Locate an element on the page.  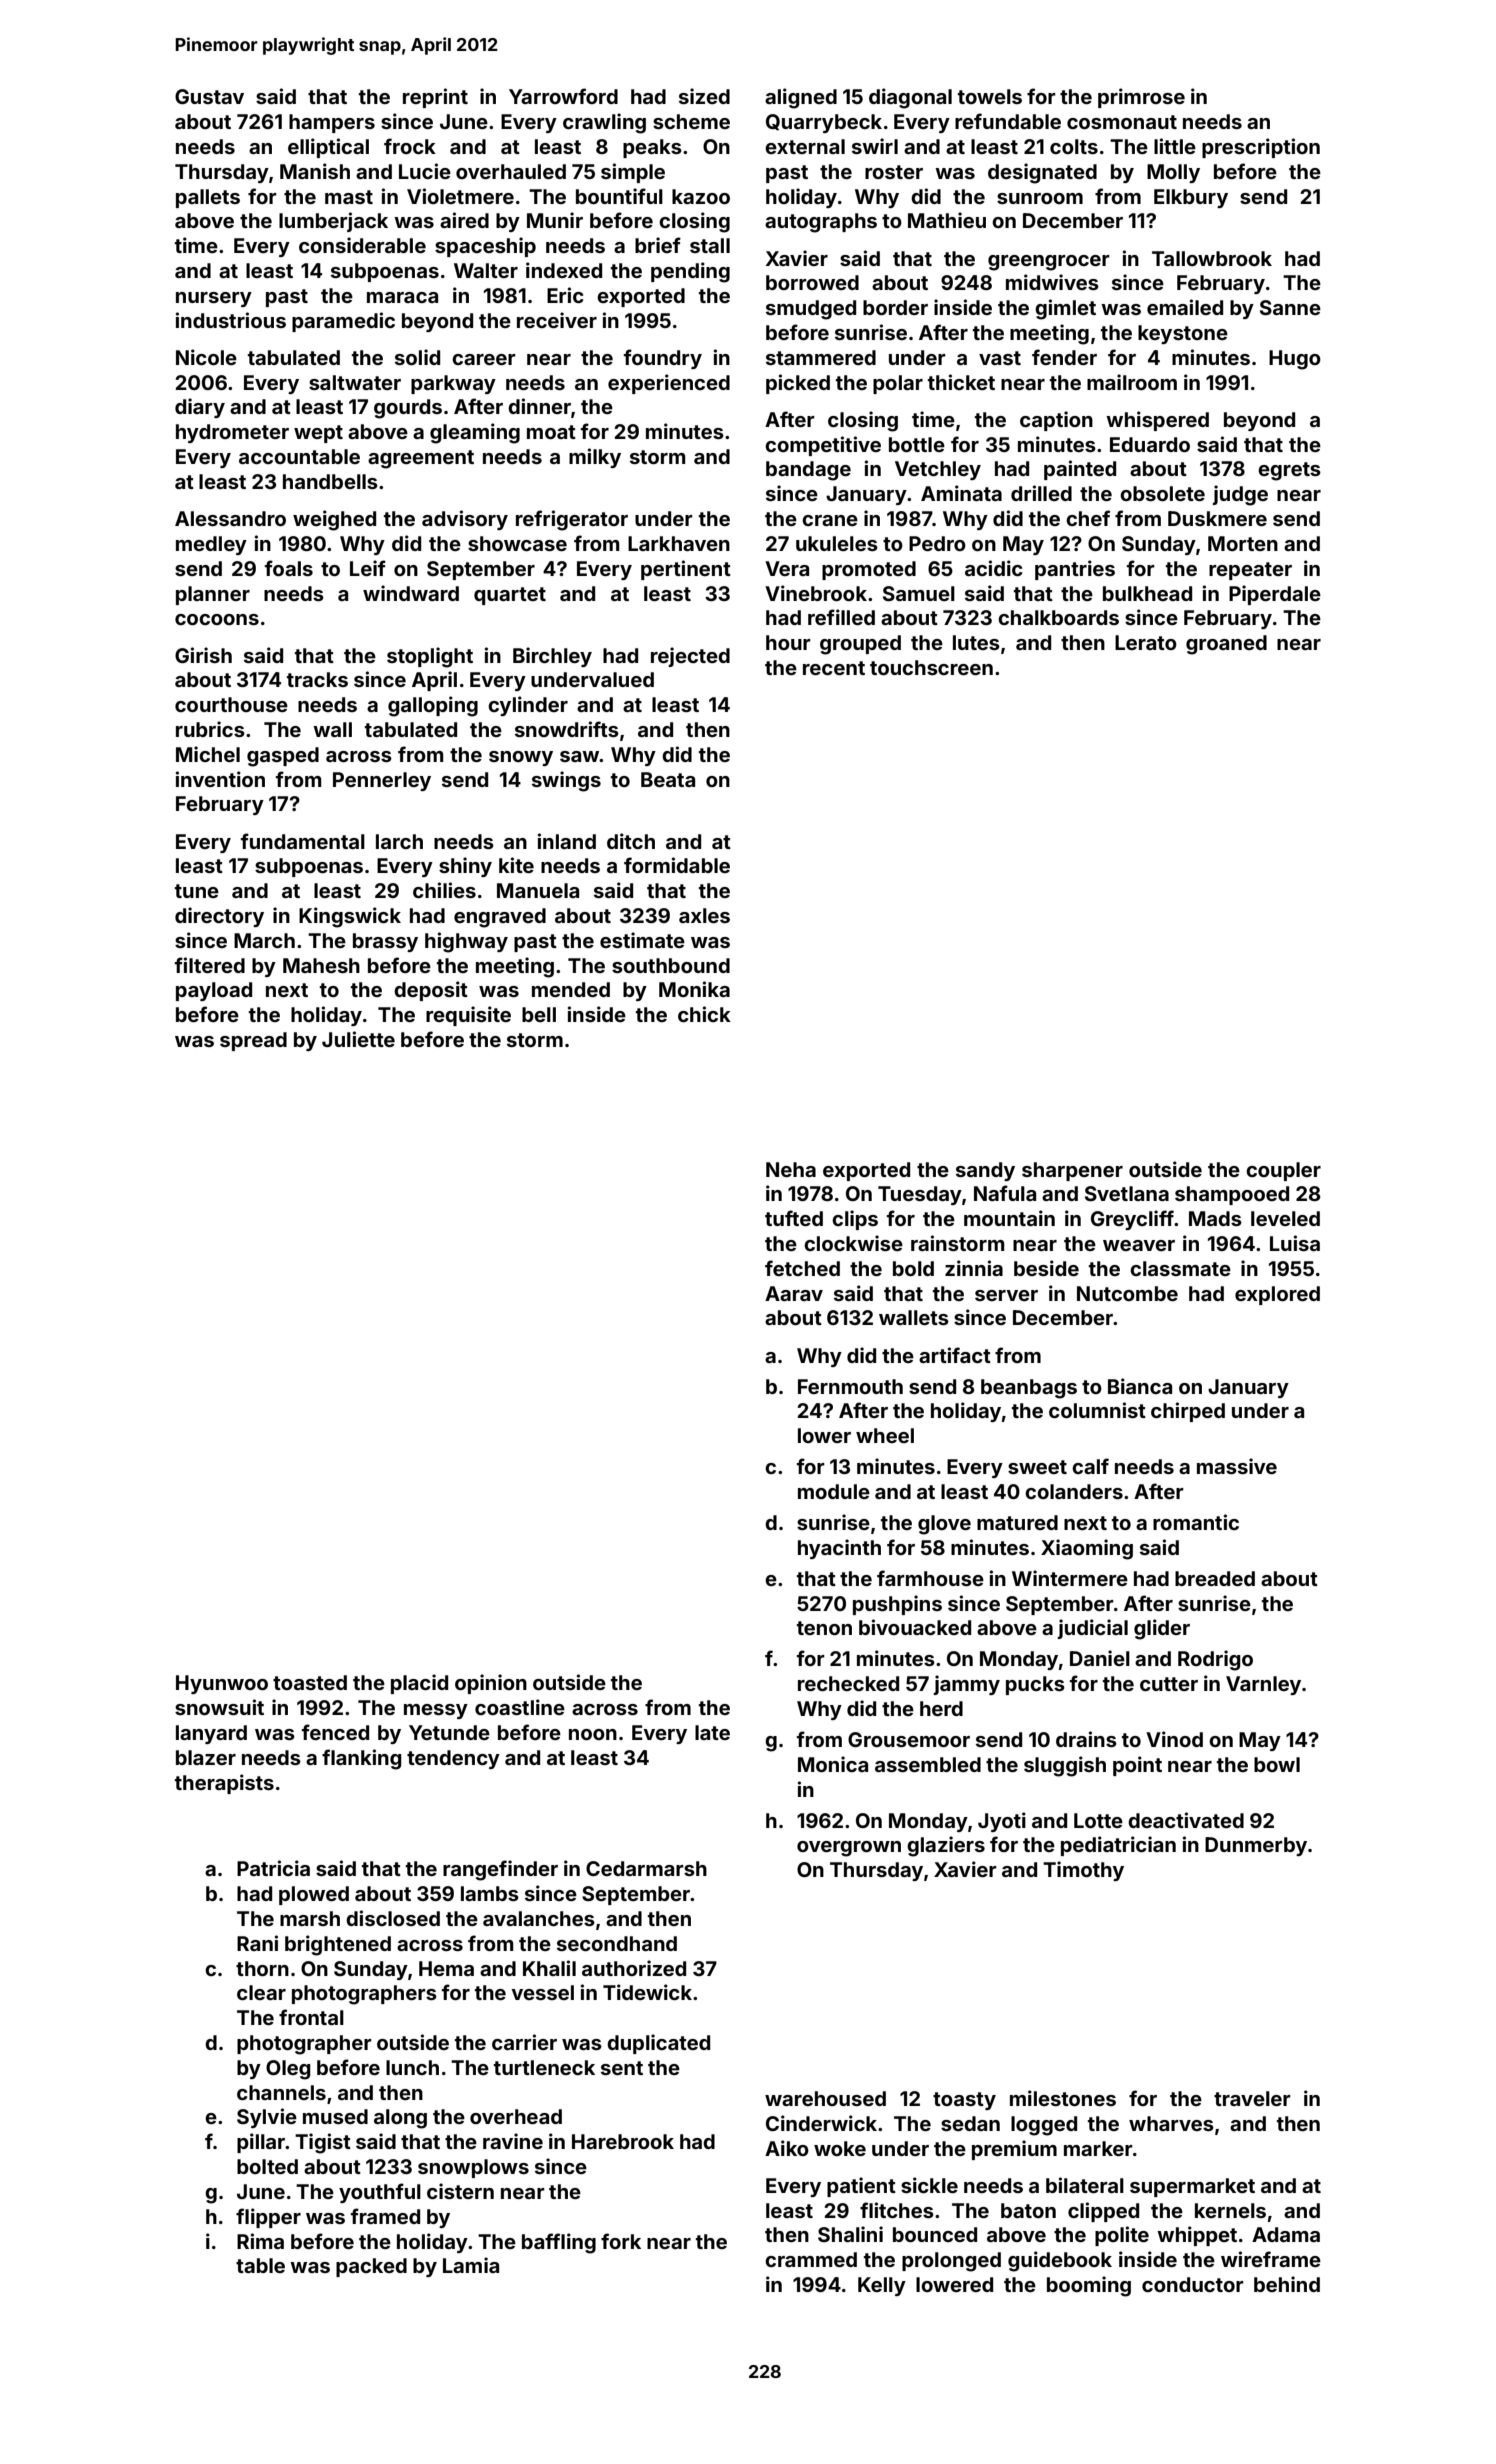
Munir is located at coordinates (555, 220).
